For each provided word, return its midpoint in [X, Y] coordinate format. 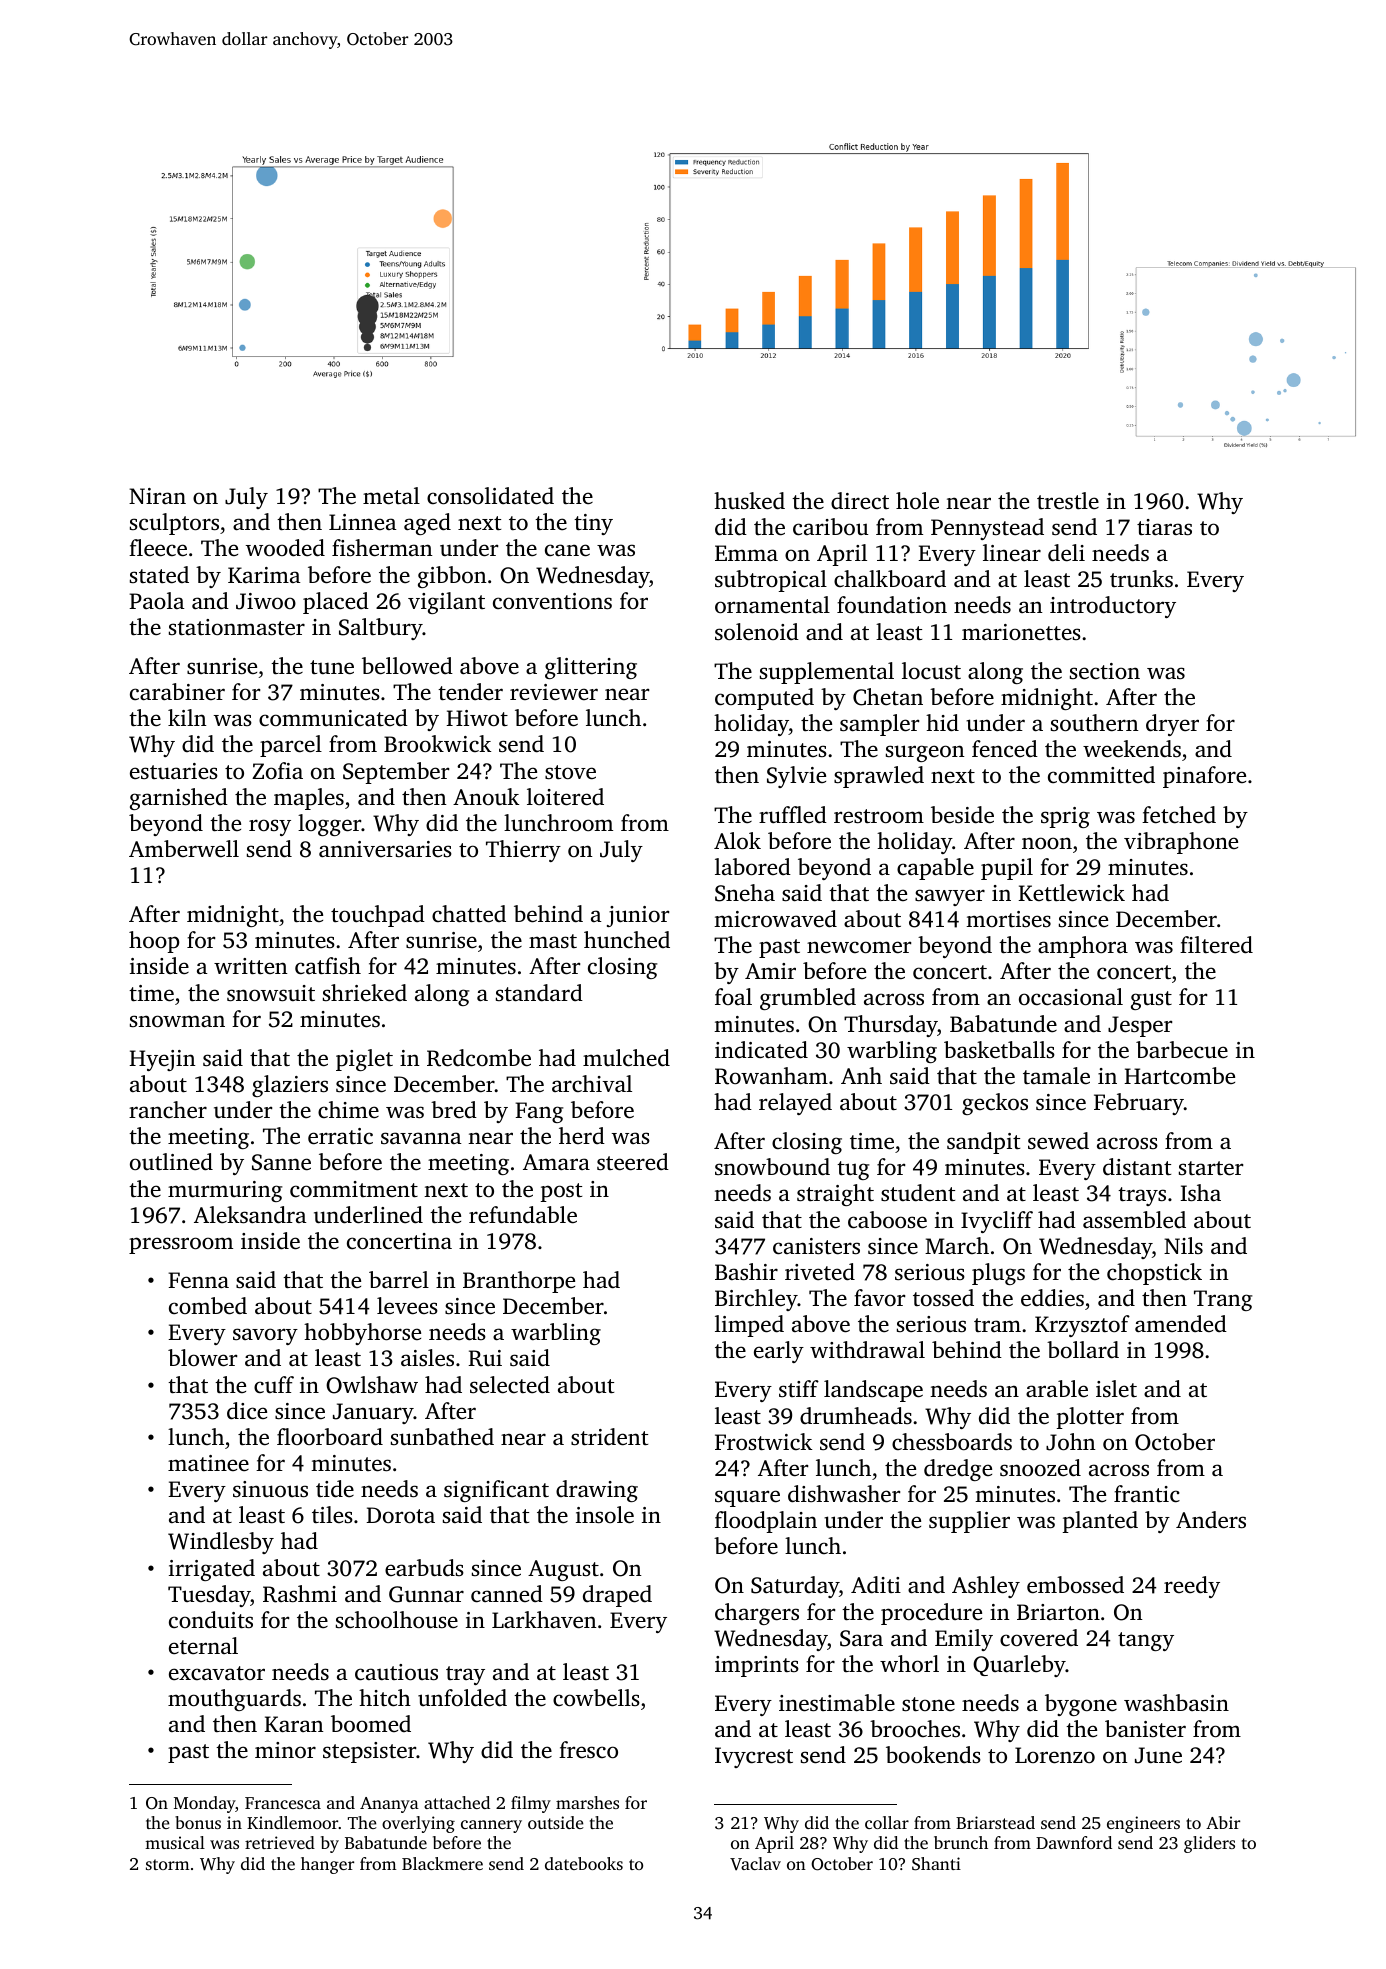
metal [391, 496]
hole [917, 501]
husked [749, 501]
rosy [270, 827]
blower [202, 1358]
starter [1211, 1168]
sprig [1065, 817]
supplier [969, 1522]
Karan [294, 1724]
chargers [757, 1614]
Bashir [746, 1271]
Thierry [523, 851]
